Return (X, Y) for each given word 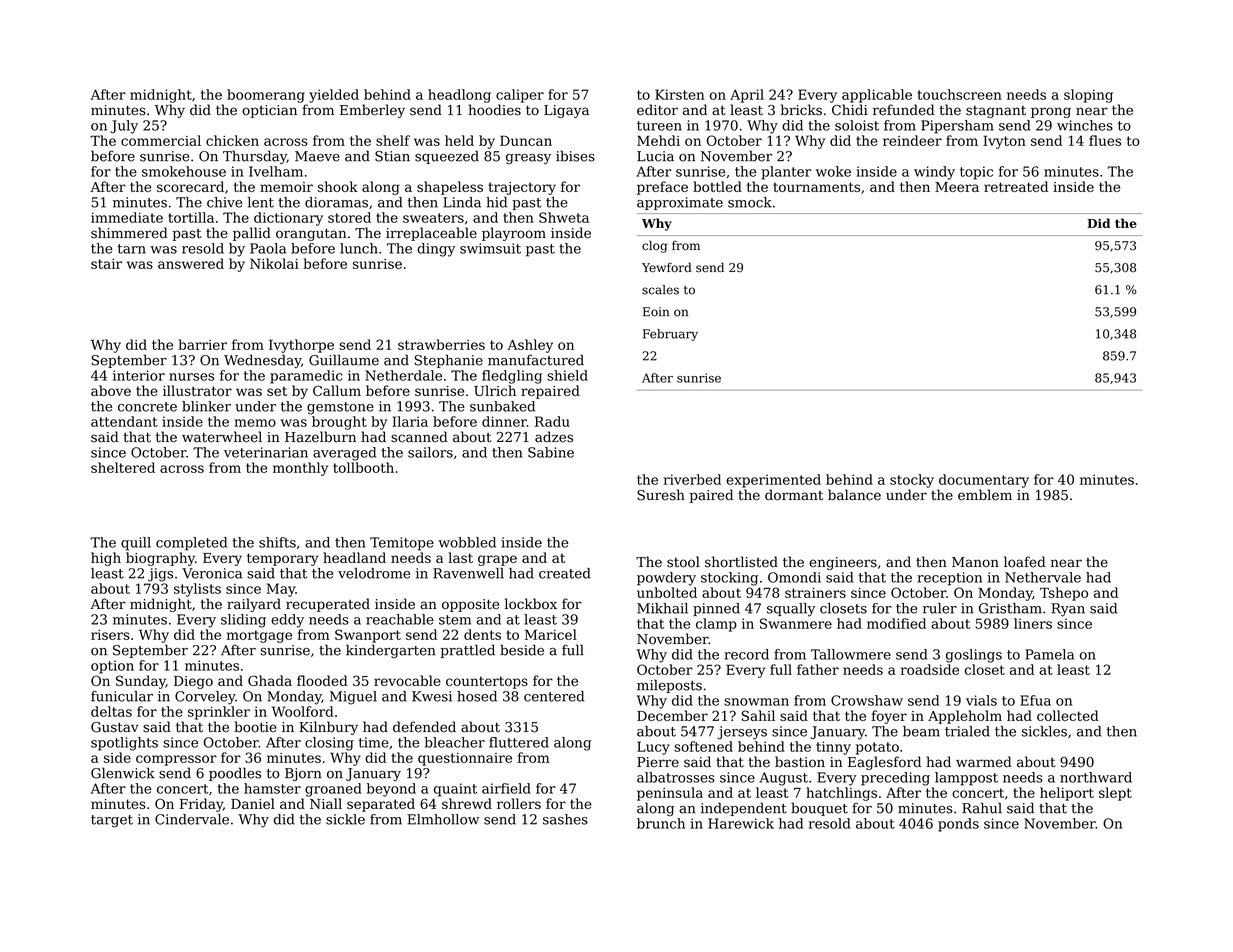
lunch (359, 248)
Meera (957, 187)
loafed (1025, 562)
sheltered (123, 467)
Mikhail (662, 608)
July (124, 127)
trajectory (522, 188)
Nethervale (1043, 577)
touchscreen (959, 94)
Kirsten (679, 94)
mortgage (259, 636)
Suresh (661, 495)
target (112, 821)
